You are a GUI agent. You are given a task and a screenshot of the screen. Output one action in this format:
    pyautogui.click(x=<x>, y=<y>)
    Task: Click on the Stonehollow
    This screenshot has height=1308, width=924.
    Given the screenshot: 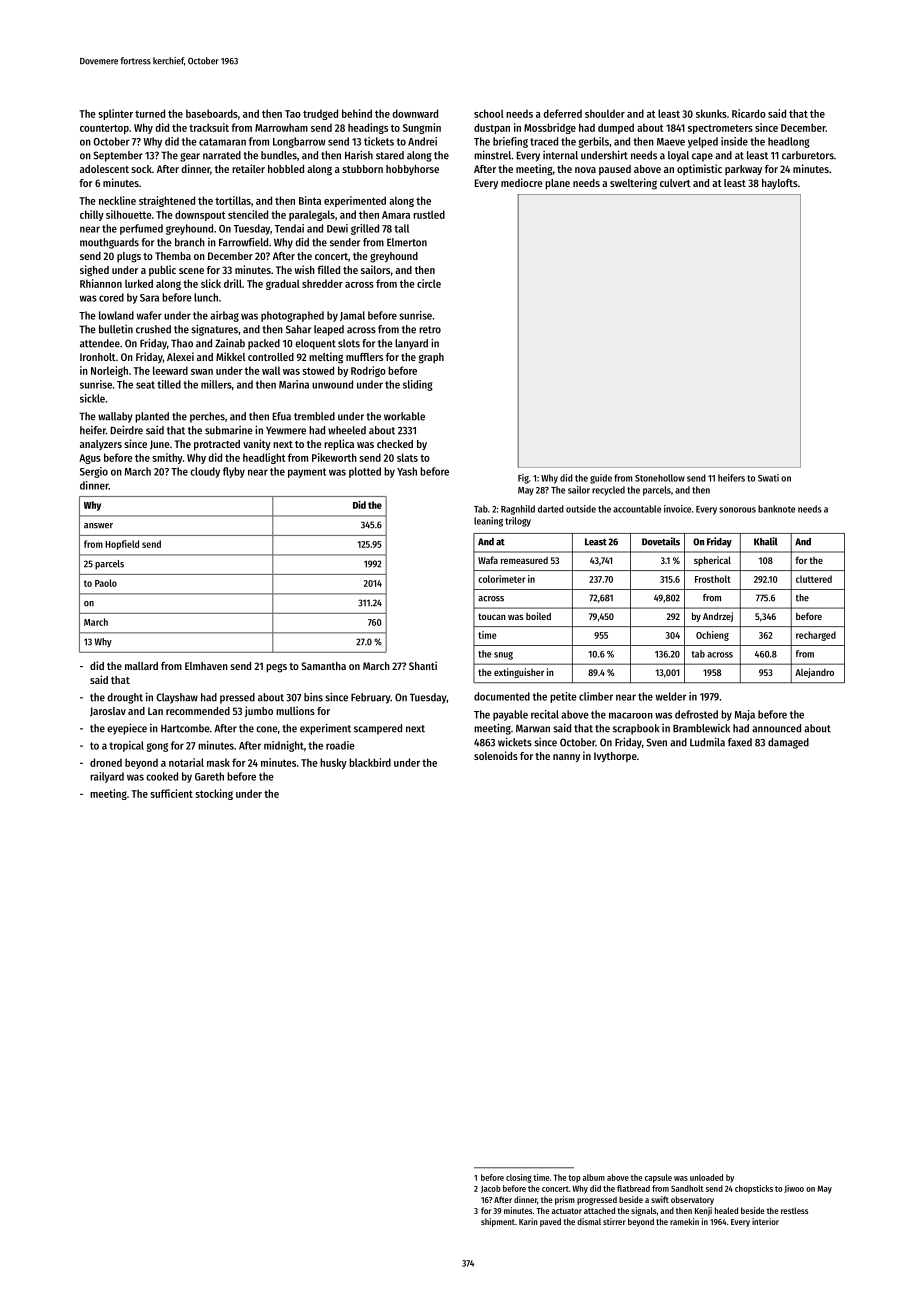 What is the action you would take?
    pyautogui.click(x=660, y=478)
